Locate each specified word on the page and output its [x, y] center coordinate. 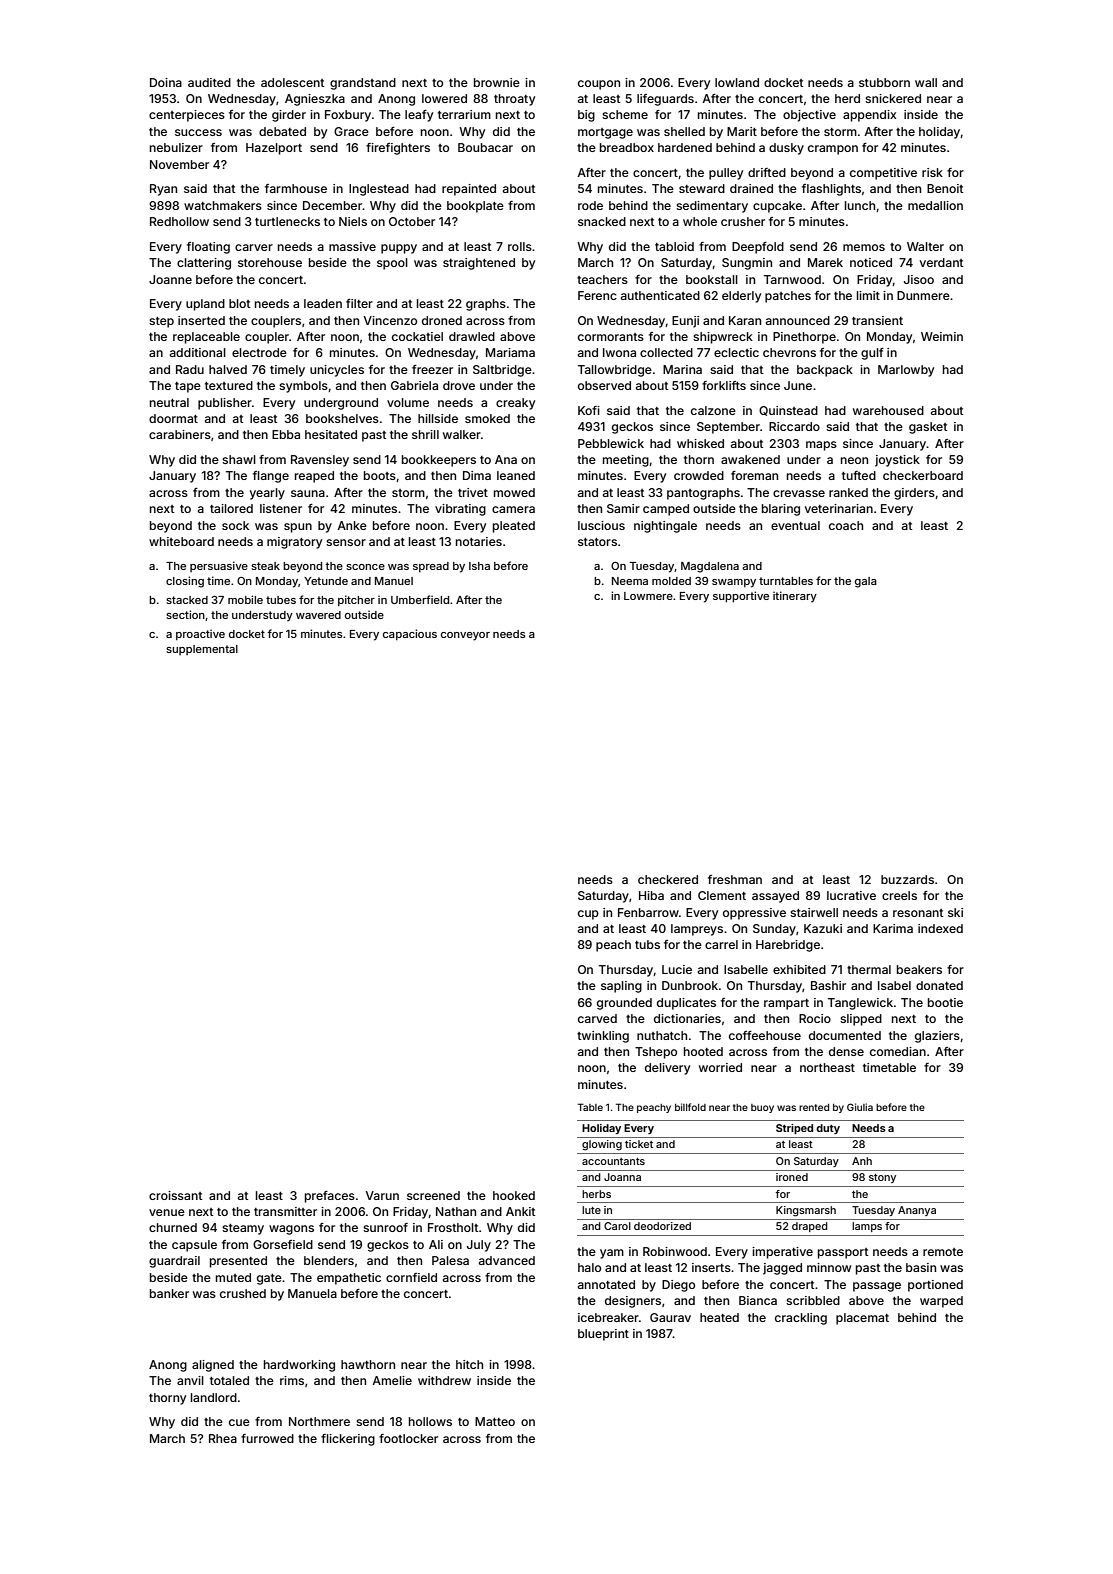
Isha [479, 566]
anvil [190, 1380]
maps [821, 446]
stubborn [884, 82]
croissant [175, 1195]
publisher [225, 404]
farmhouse [296, 188]
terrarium [464, 114]
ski [955, 912]
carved [597, 1018]
